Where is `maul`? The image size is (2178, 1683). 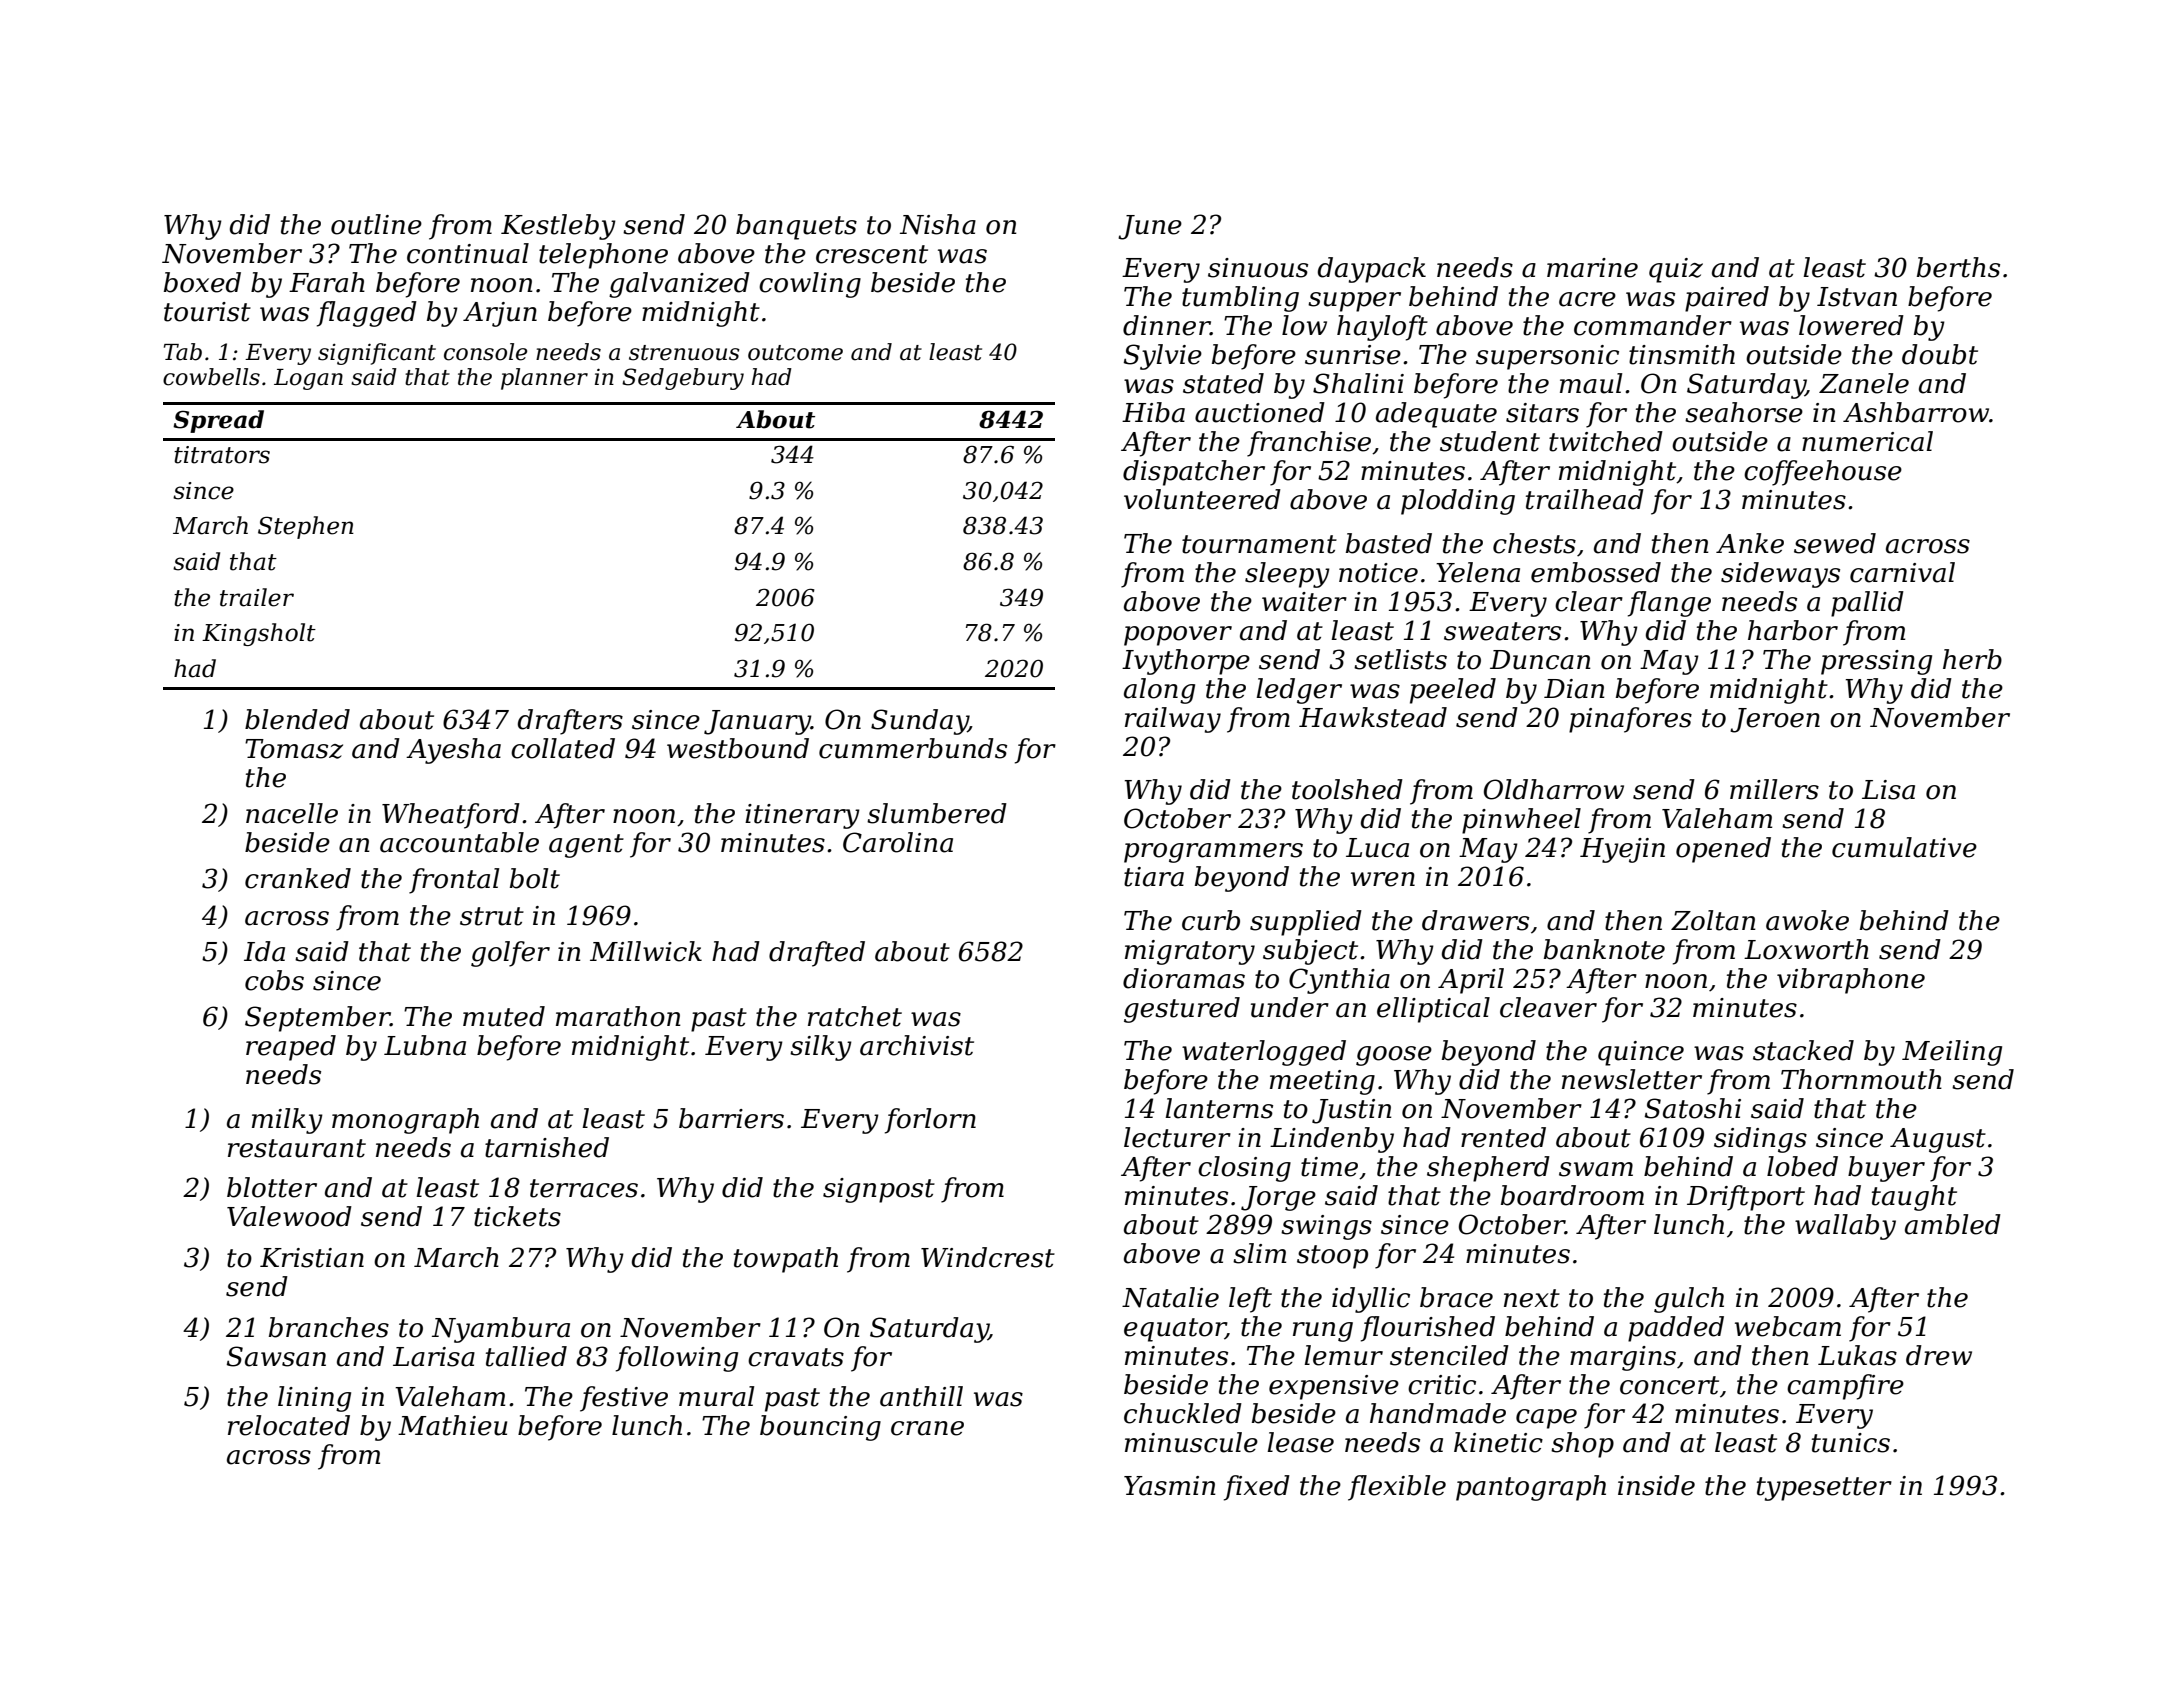 maul is located at coordinates (1591, 383).
